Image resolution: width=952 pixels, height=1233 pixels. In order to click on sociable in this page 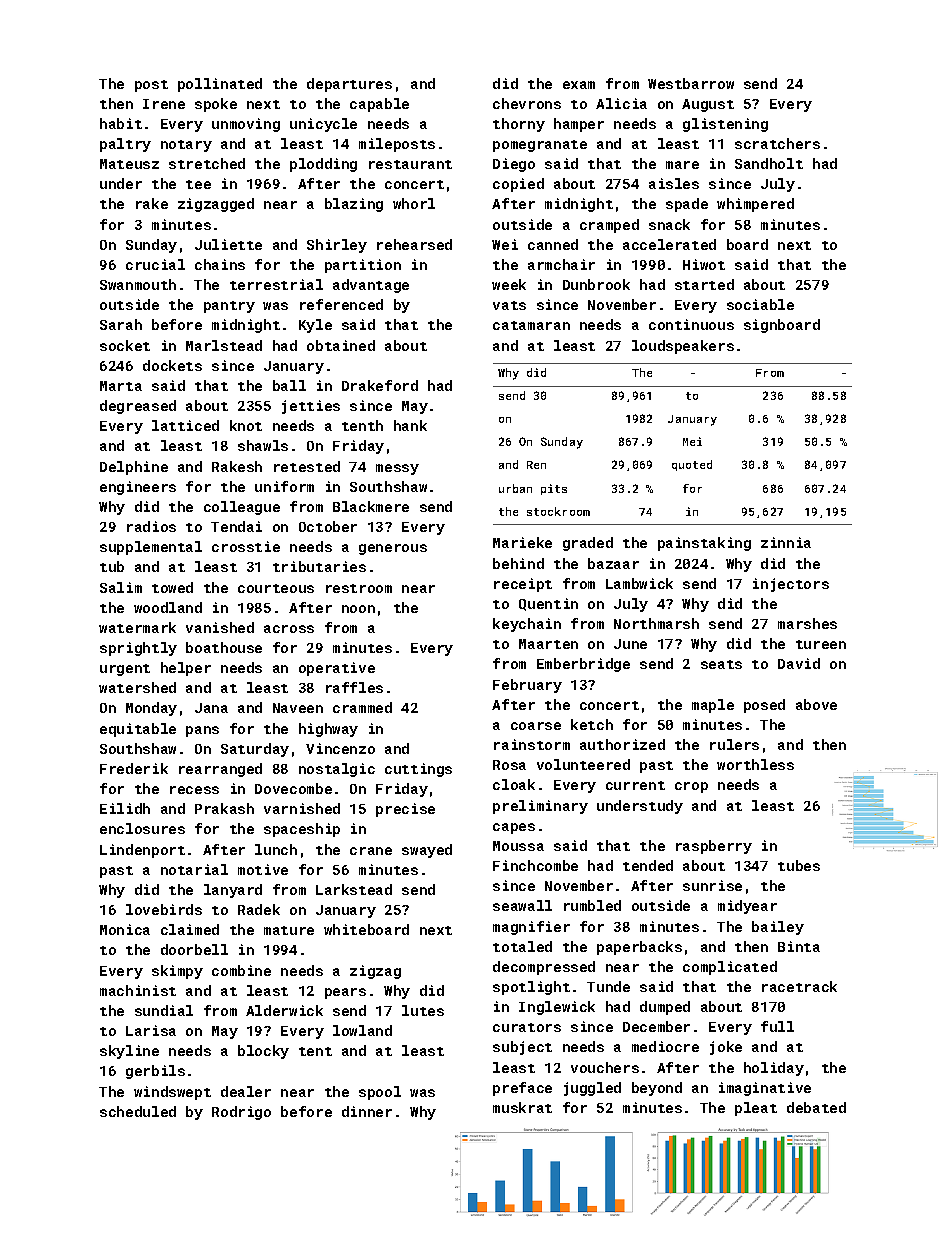, I will do `click(760, 304)`.
